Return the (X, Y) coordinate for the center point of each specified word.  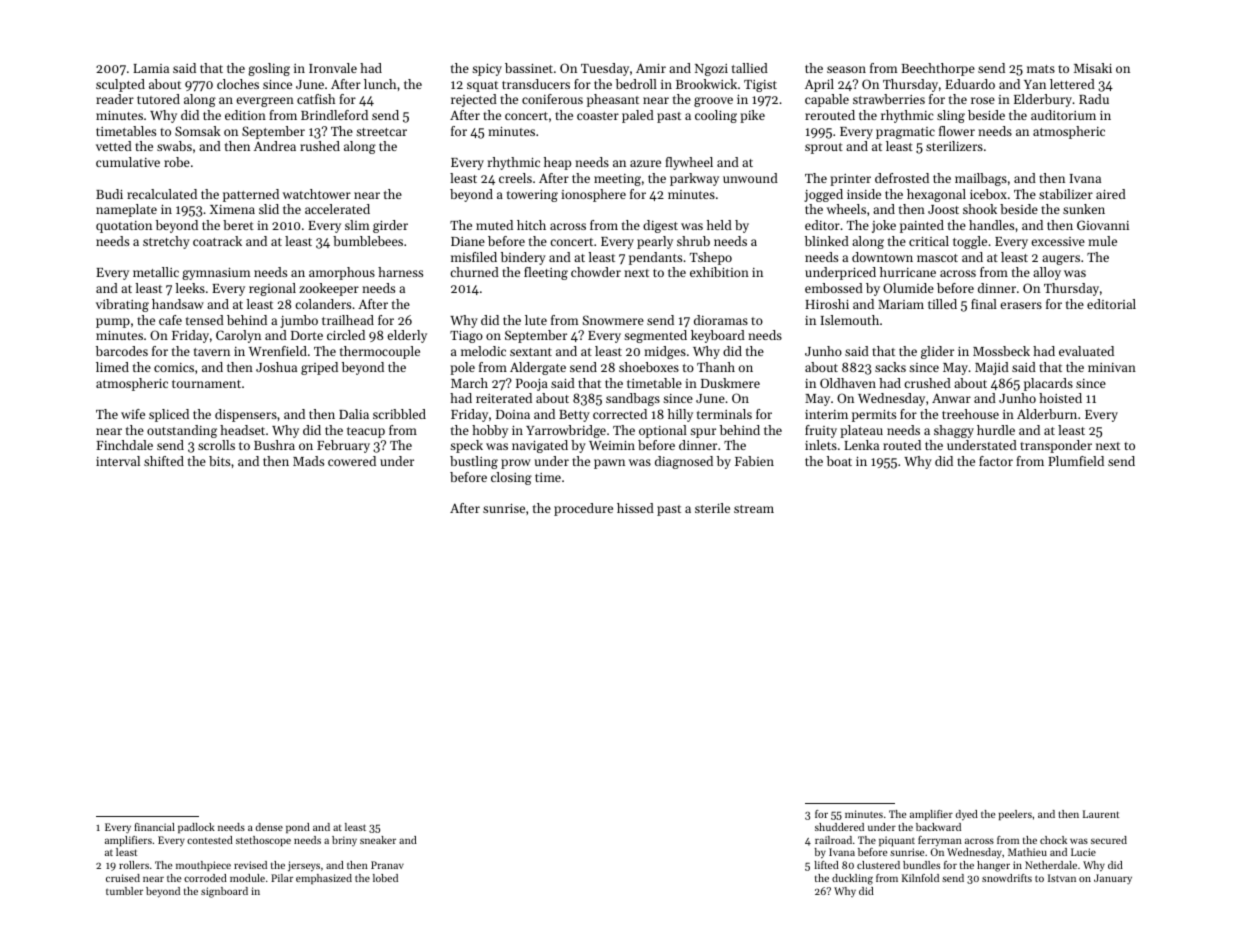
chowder (596, 272)
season (846, 69)
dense (269, 827)
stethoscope (263, 841)
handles (991, 225)
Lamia (151, 68)
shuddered (839, 827)
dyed (967, 815)
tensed (205, 320)
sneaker (378, 840)
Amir (651, 68)
